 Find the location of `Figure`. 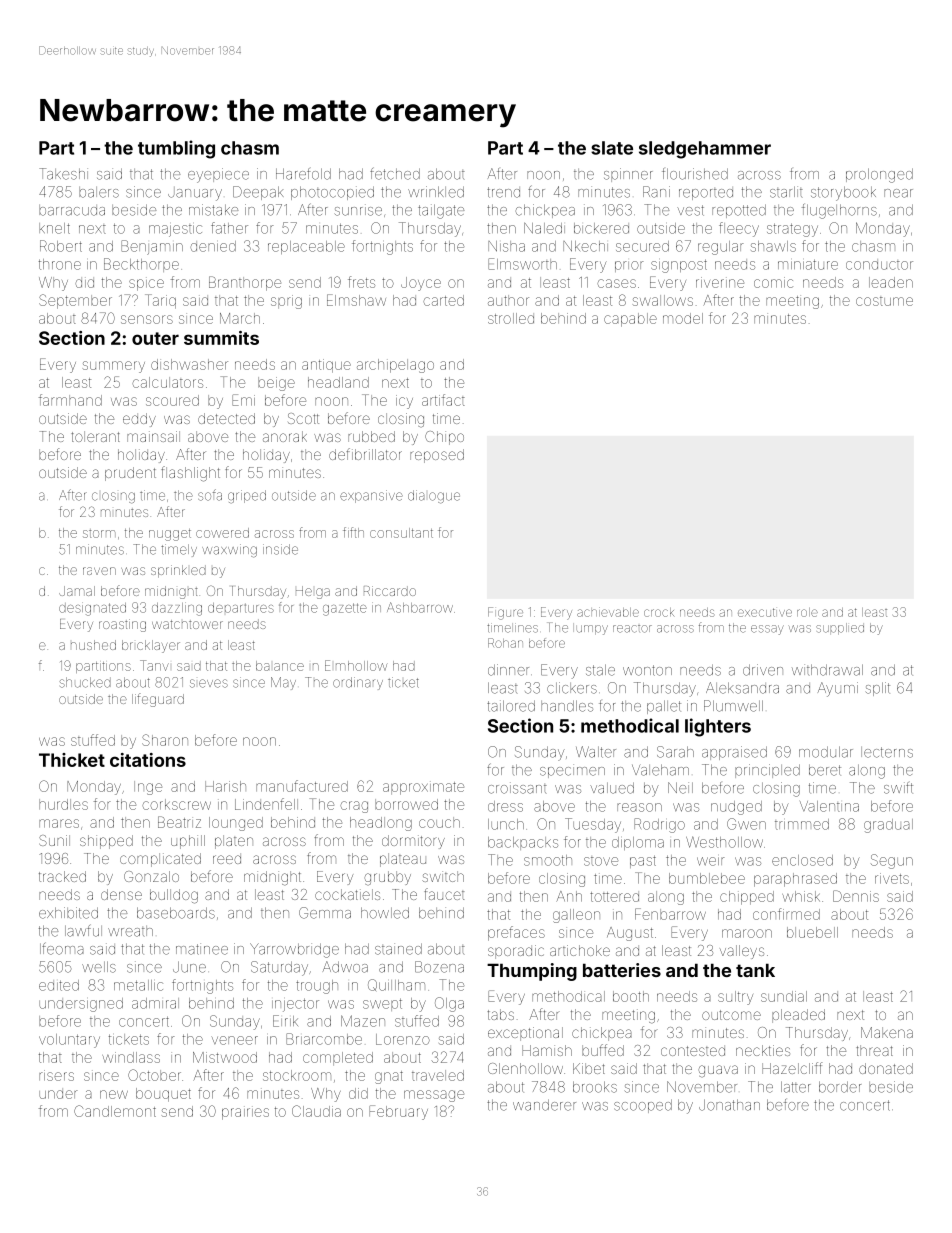

Figure is located at coordinates (505, 613).
